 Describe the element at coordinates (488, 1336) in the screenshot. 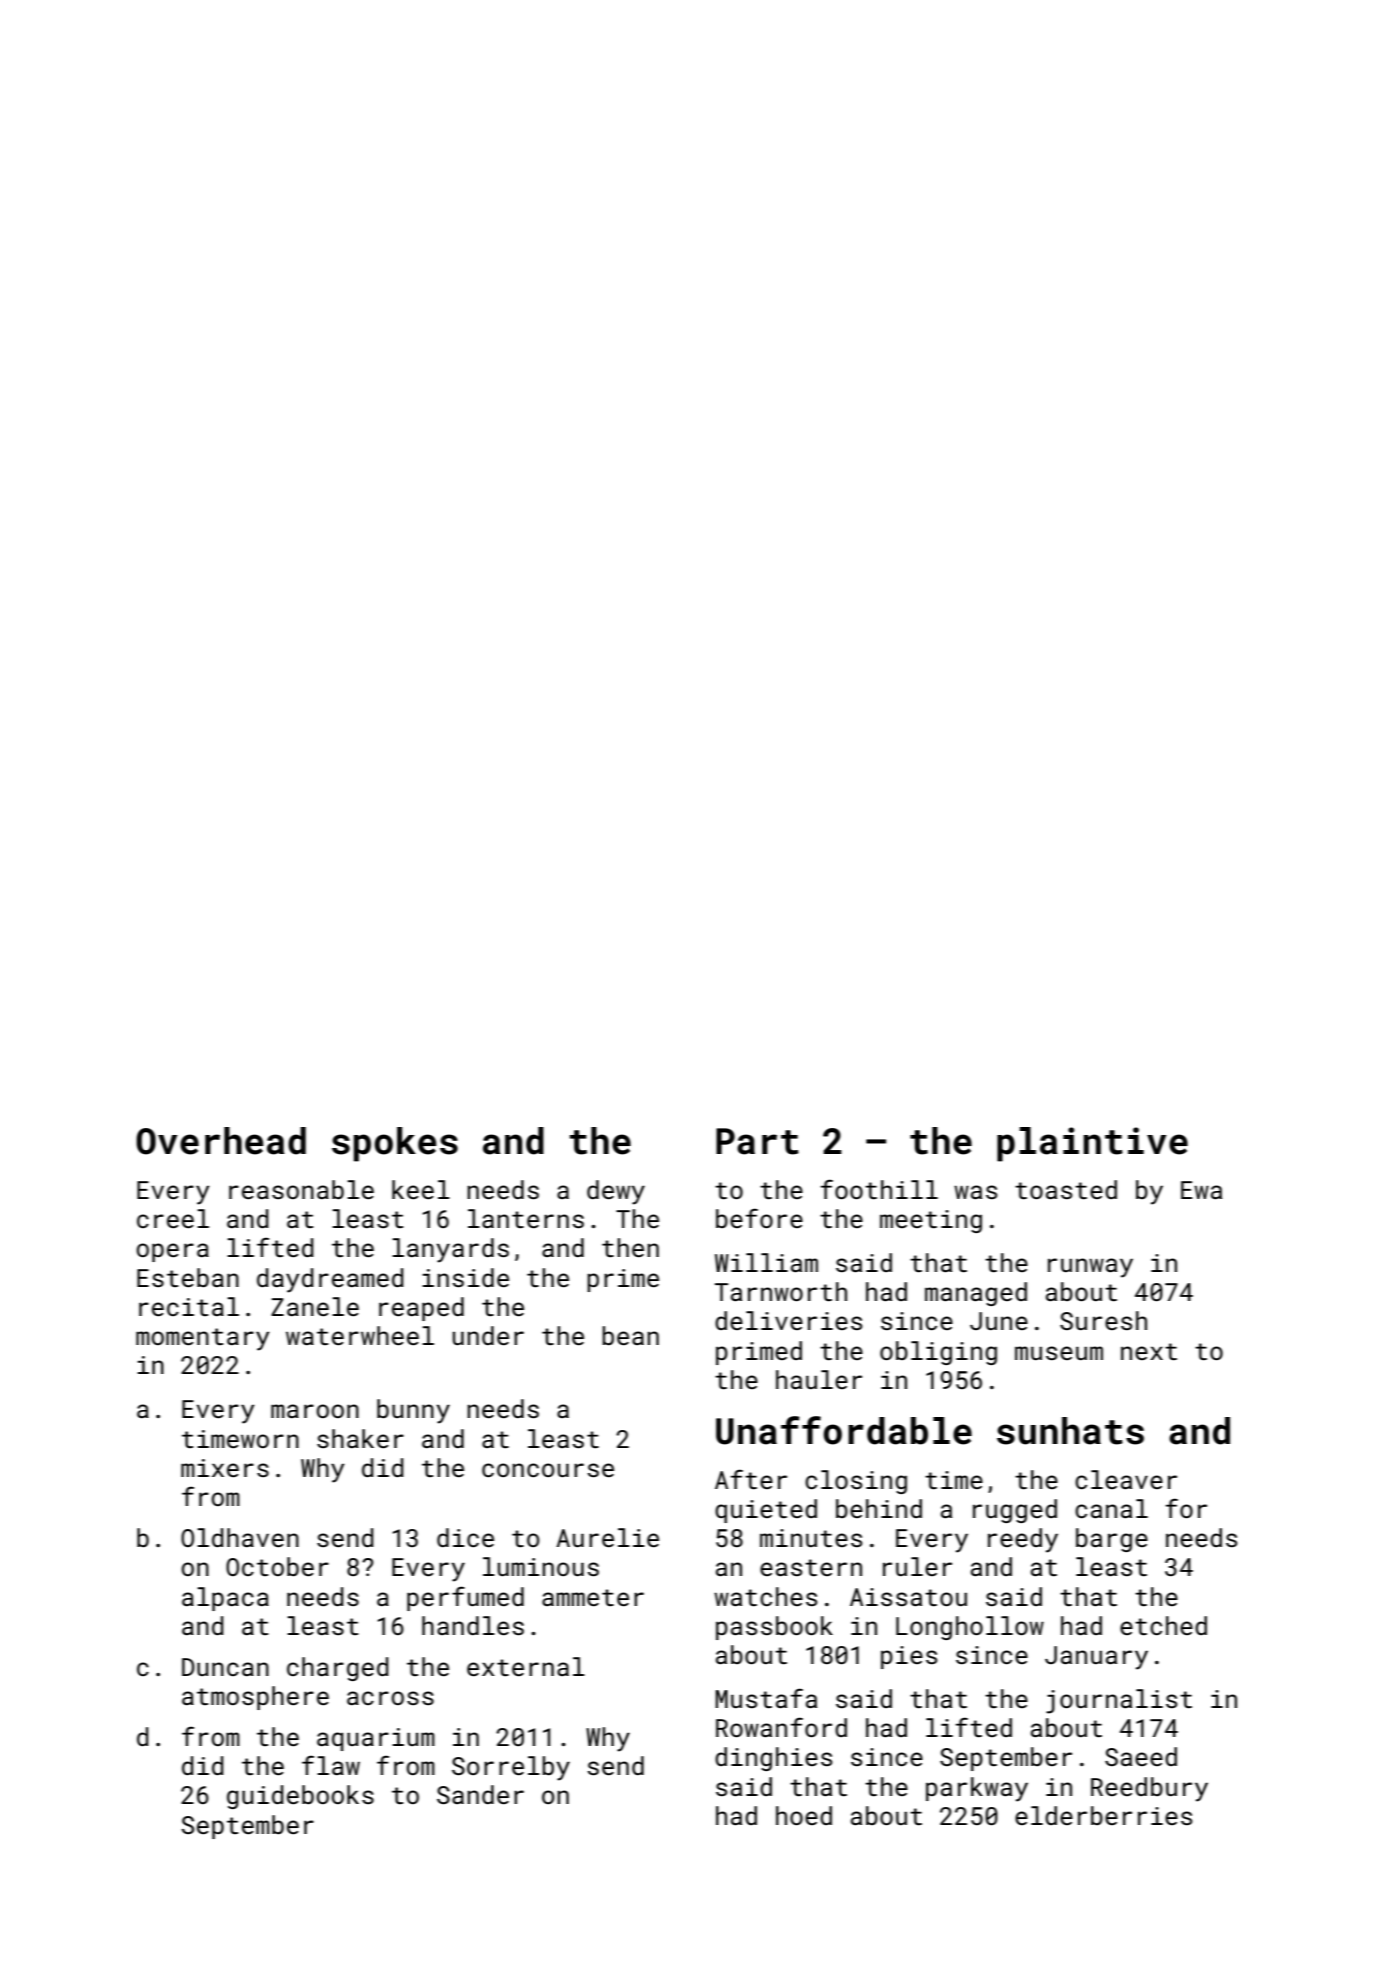

I see `under` at that location.
